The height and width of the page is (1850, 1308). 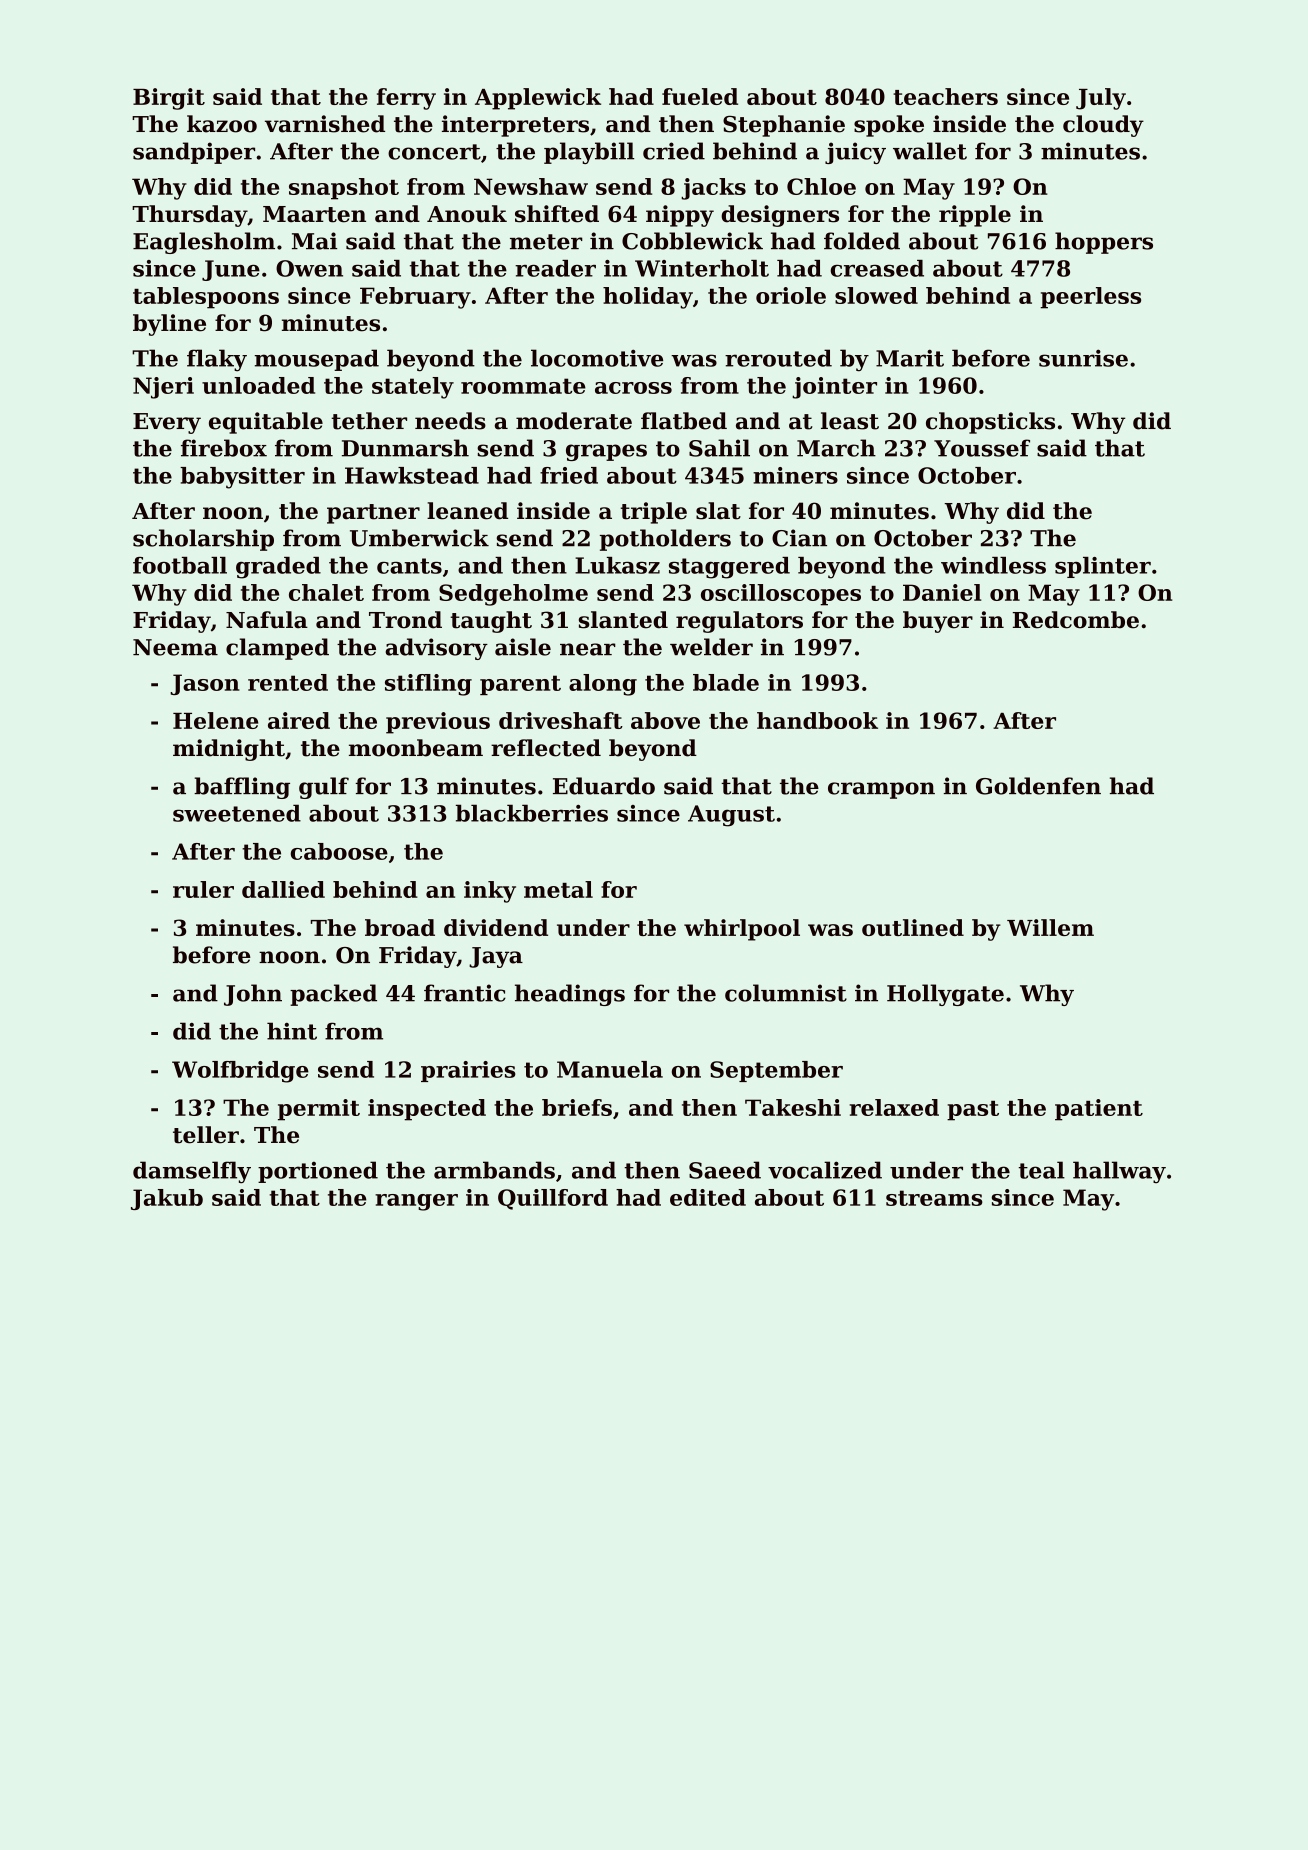 What do you see at coordinates (416, 1202) in the page?
I see `ranger` at bounding box center [416, 1202].
